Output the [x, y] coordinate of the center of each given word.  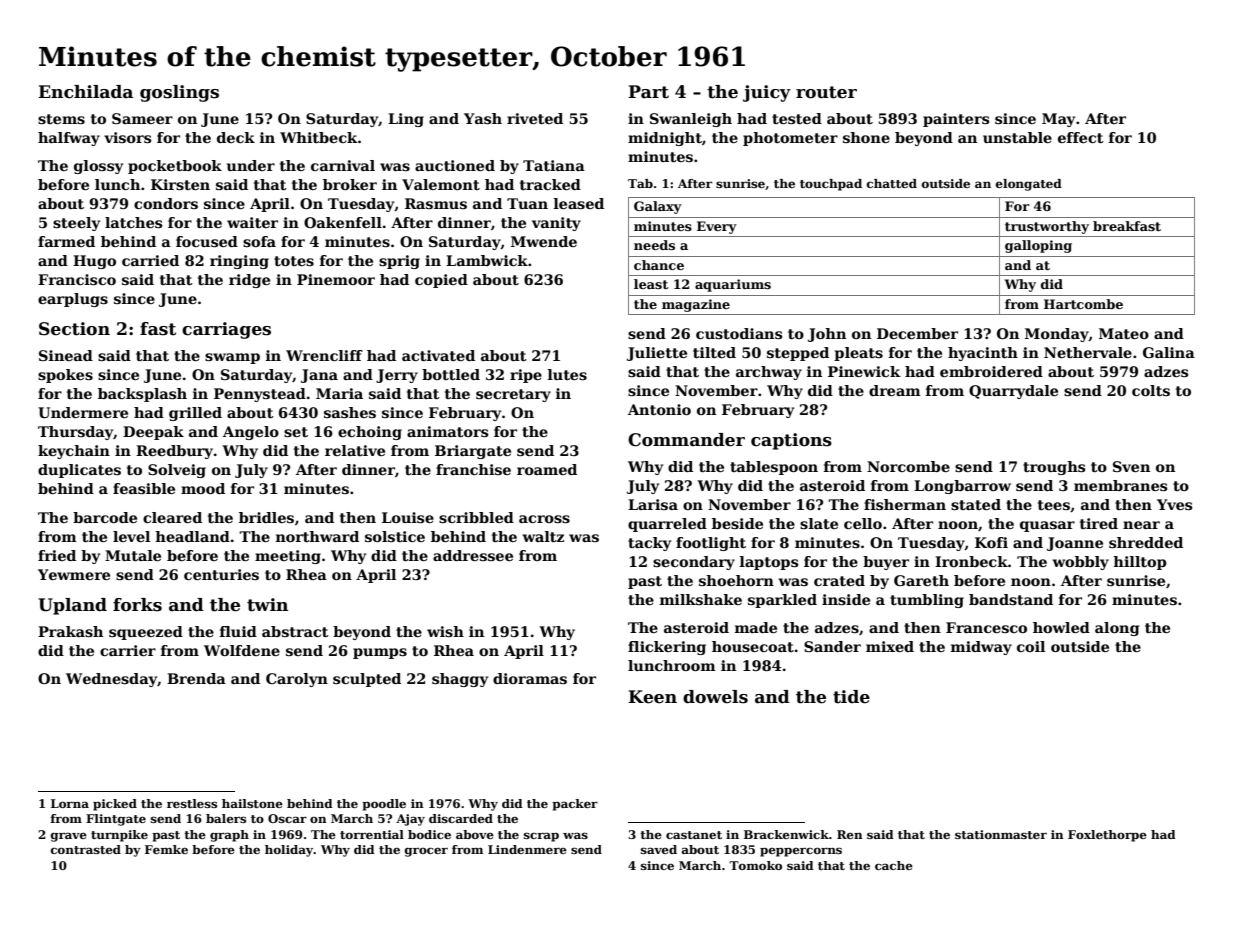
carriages [226, 330]
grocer [426, 852]
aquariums [733, 285]
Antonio [659, 409]
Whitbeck [319, 137]
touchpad [831, 185]
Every [717, 227]
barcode [105, 517]
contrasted [86, 849]
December [917, 333]
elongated [1029, 185]
